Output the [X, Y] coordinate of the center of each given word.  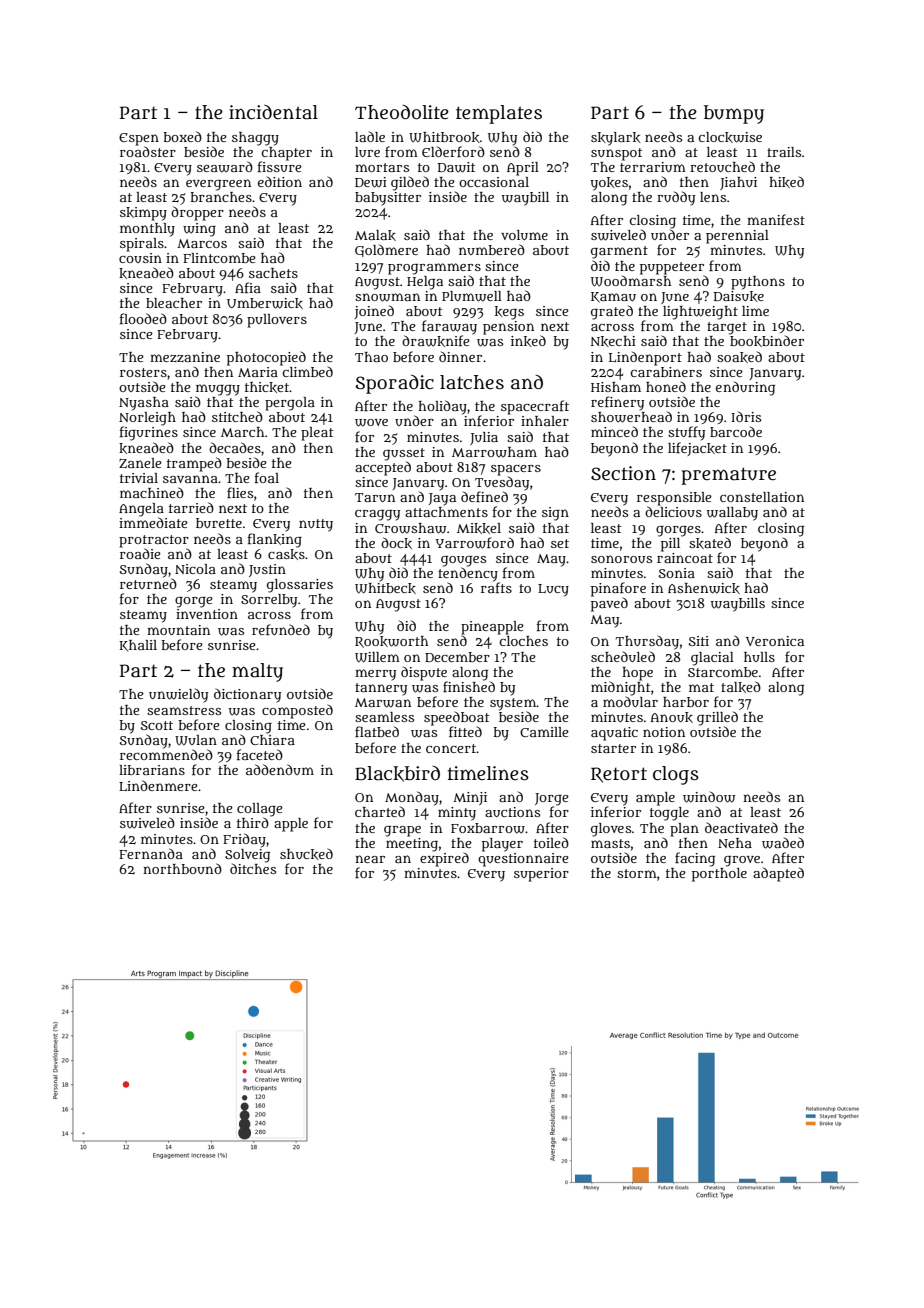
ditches [253, 868]
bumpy [734, 114]
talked [741, 687]
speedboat [456, 718]
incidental [273, 112]
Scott [157, 725]
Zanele [140, 463]
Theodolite [402, 112]
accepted [383, 468]
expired [444, 859]
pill [670, 545]
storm [637, 873]
